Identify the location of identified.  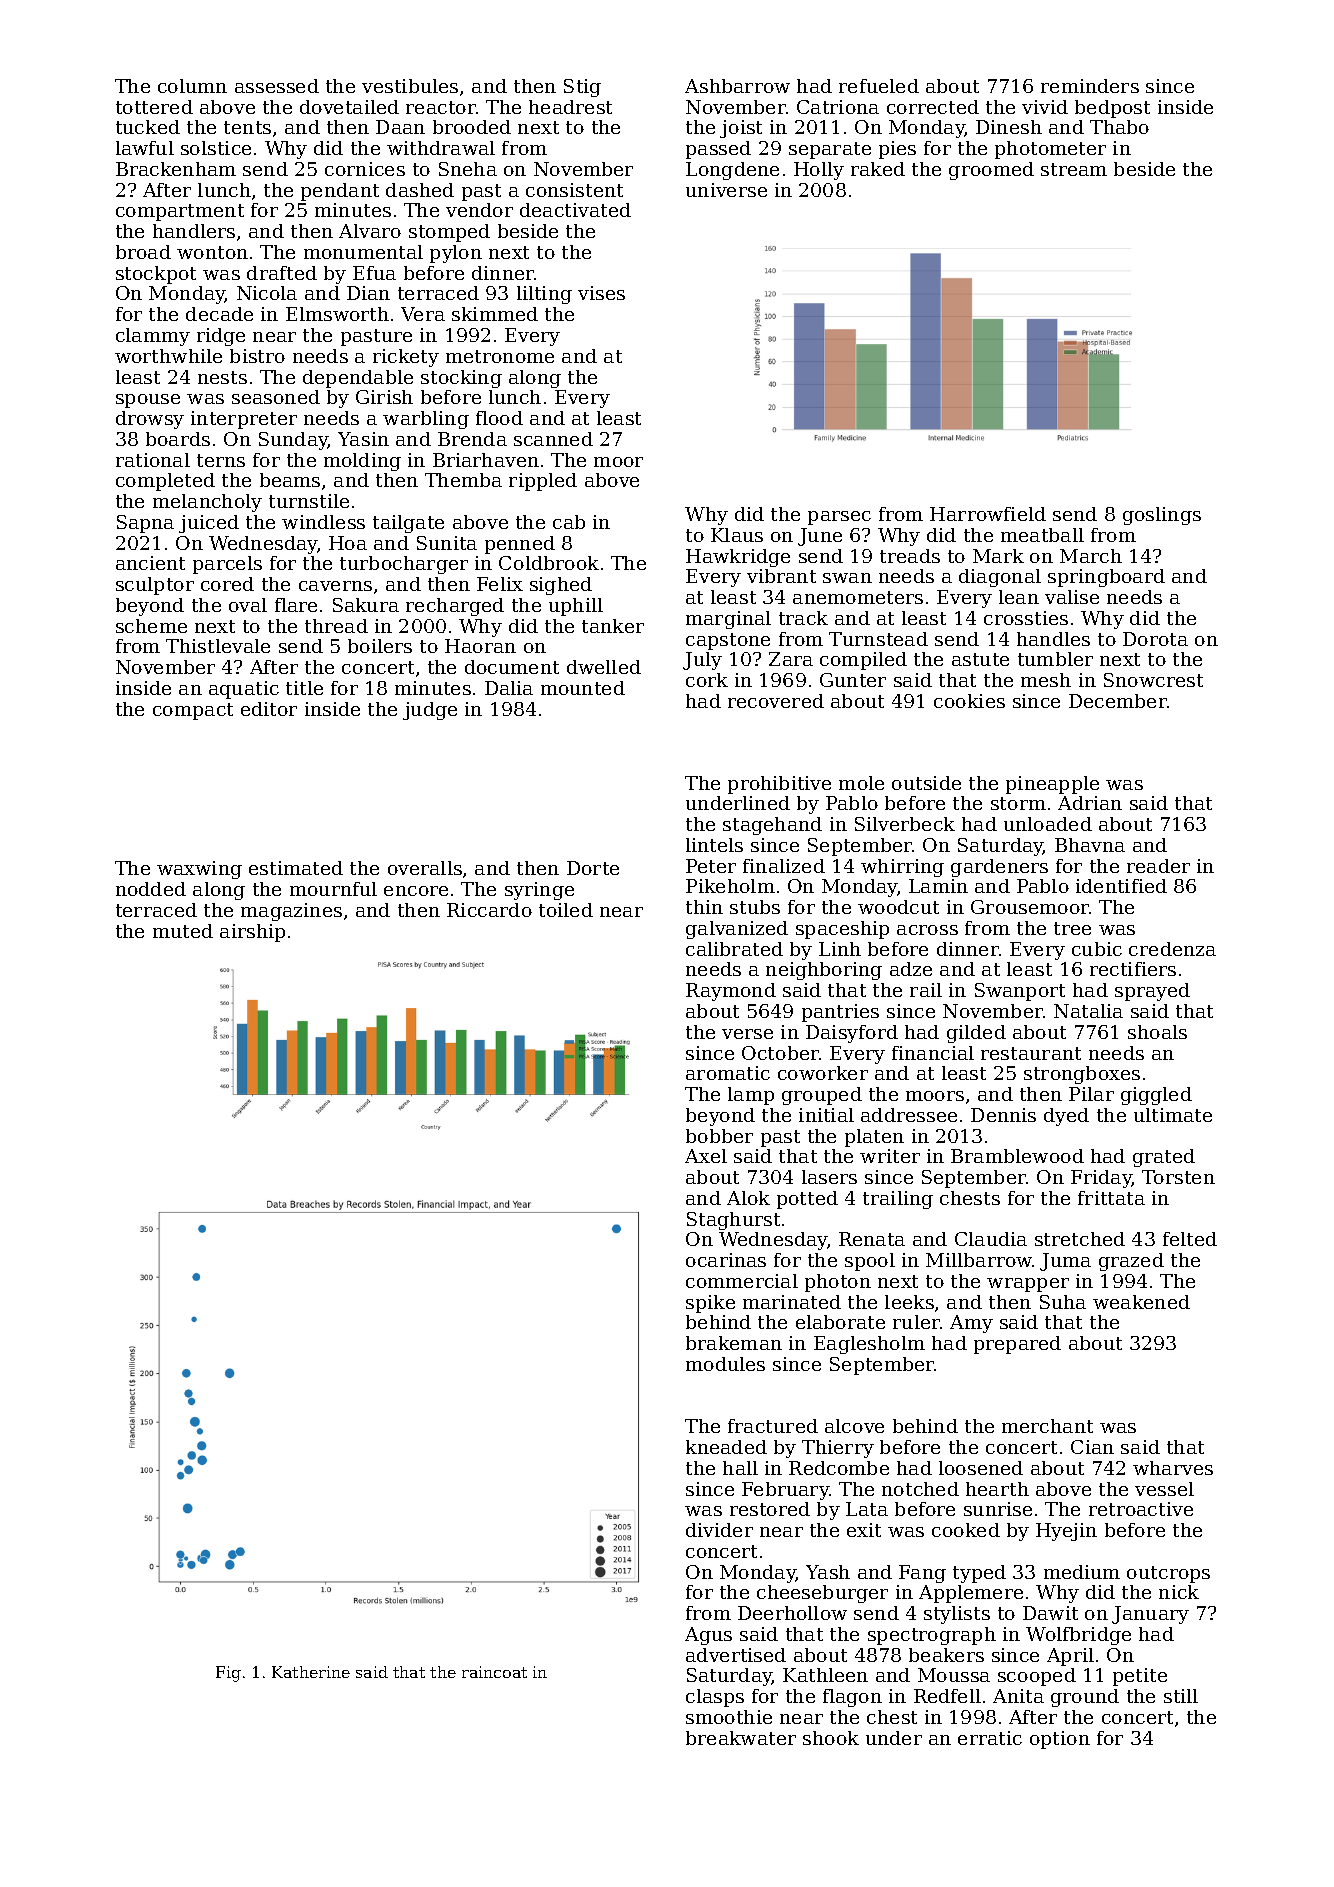
(1121, 886).
